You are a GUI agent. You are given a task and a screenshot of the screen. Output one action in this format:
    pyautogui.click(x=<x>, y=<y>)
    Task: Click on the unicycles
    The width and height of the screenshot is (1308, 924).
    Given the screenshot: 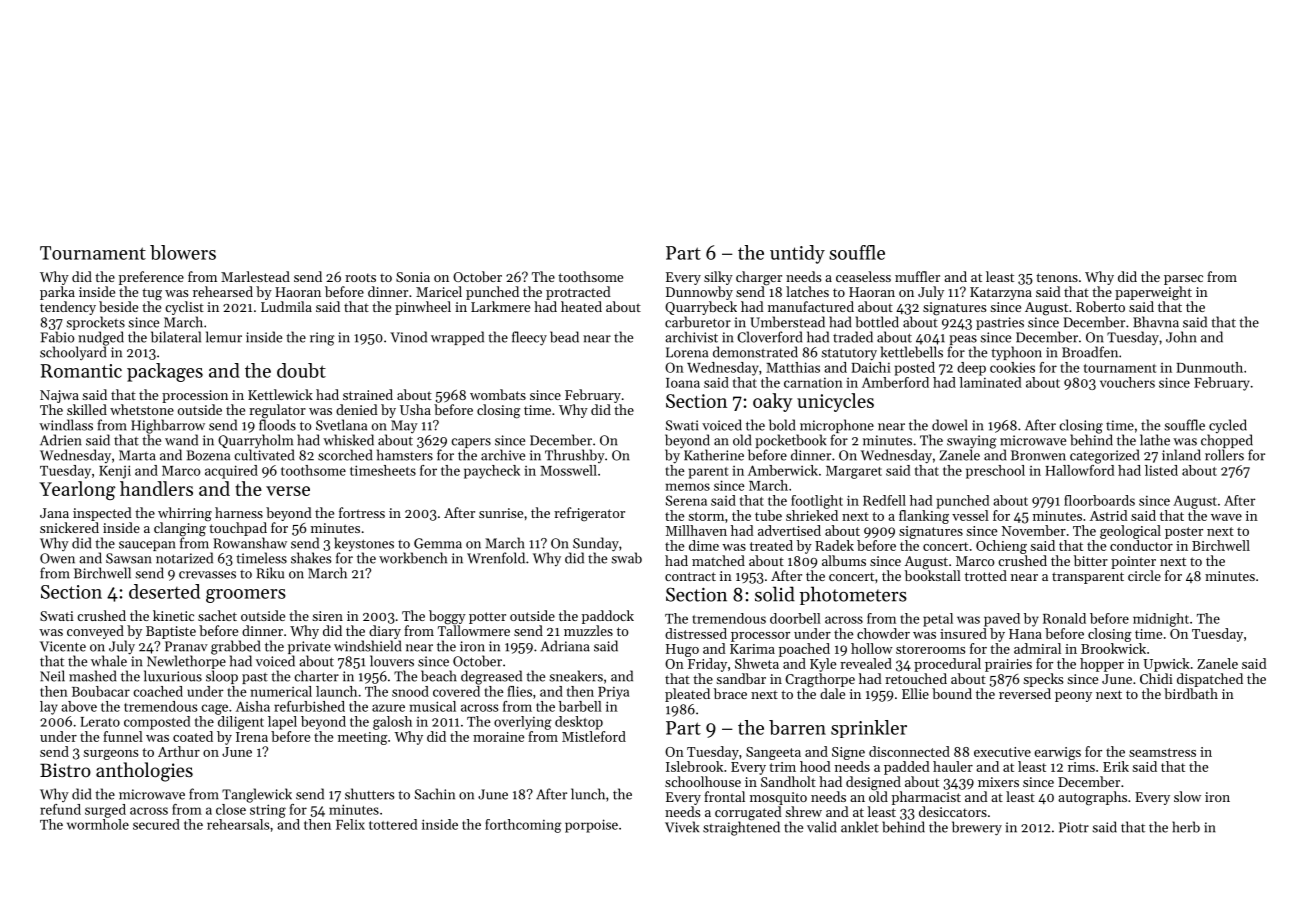 What is the action you would take?
    pyautogui.click(x=835, y=402)
